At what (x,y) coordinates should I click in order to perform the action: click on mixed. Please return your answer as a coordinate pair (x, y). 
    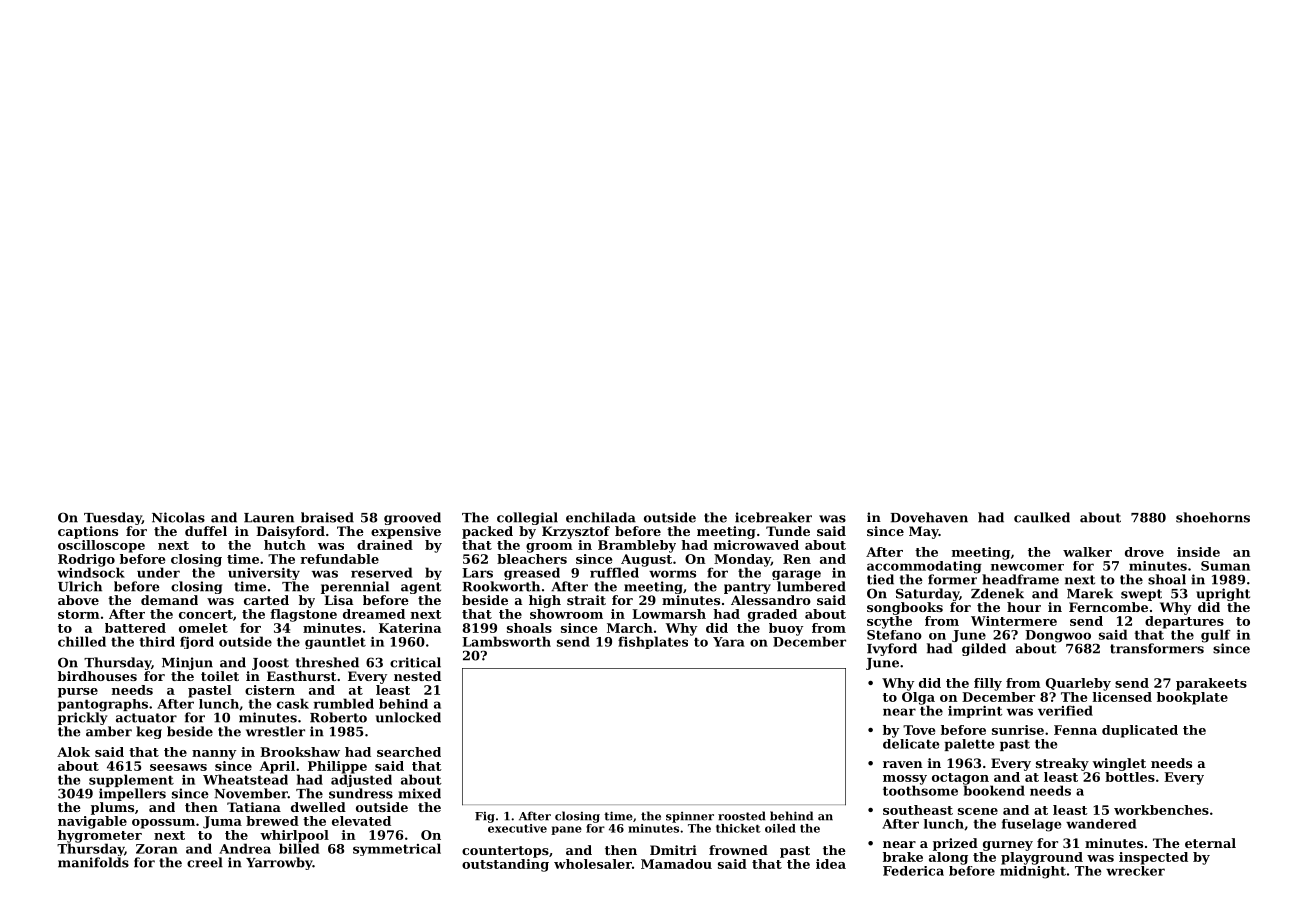
    Looking at the image, I should click on (419, 793).
